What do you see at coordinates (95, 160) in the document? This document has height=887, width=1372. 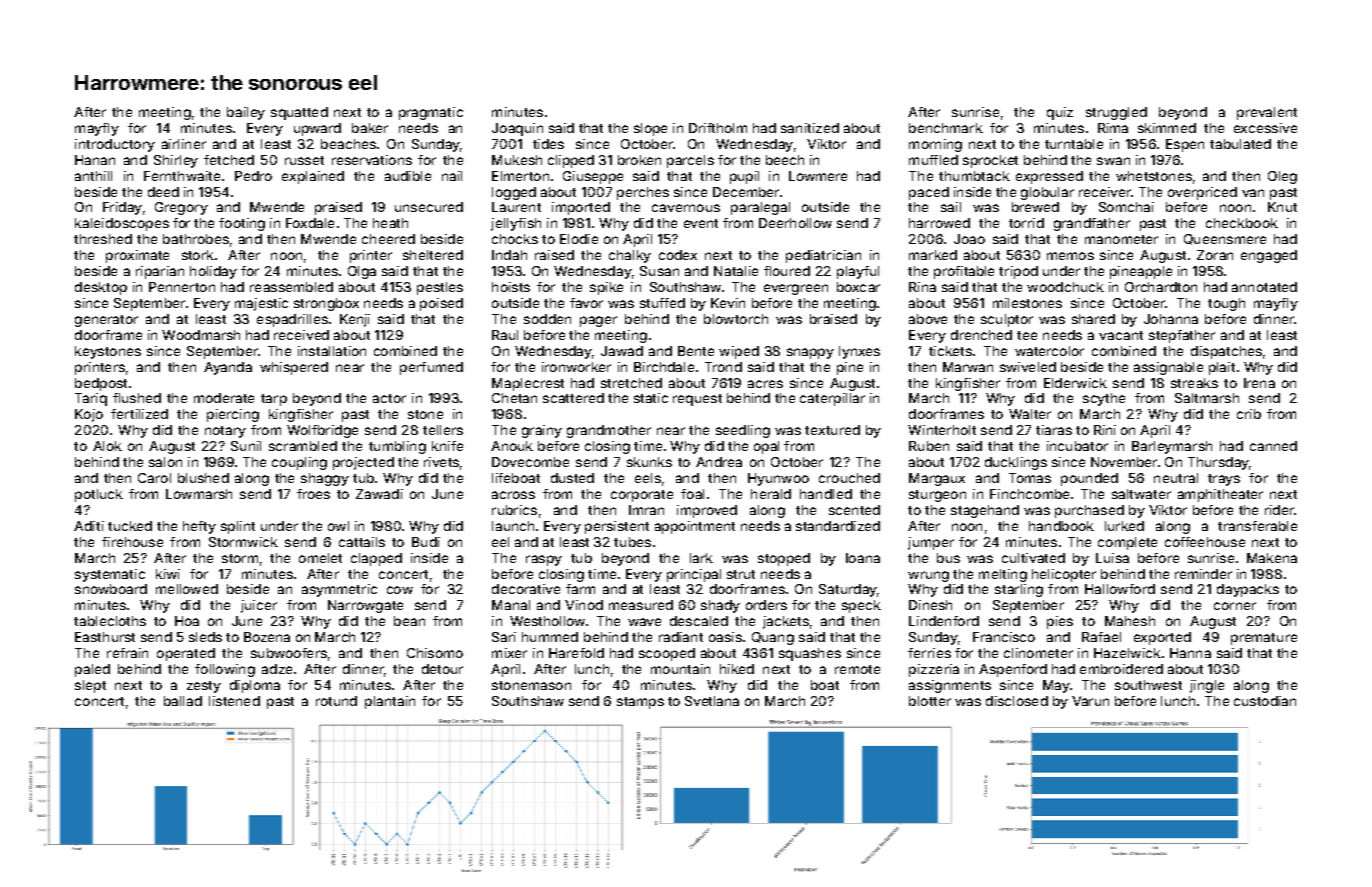 I see `Hanan` at bounding box center [95, 160].
